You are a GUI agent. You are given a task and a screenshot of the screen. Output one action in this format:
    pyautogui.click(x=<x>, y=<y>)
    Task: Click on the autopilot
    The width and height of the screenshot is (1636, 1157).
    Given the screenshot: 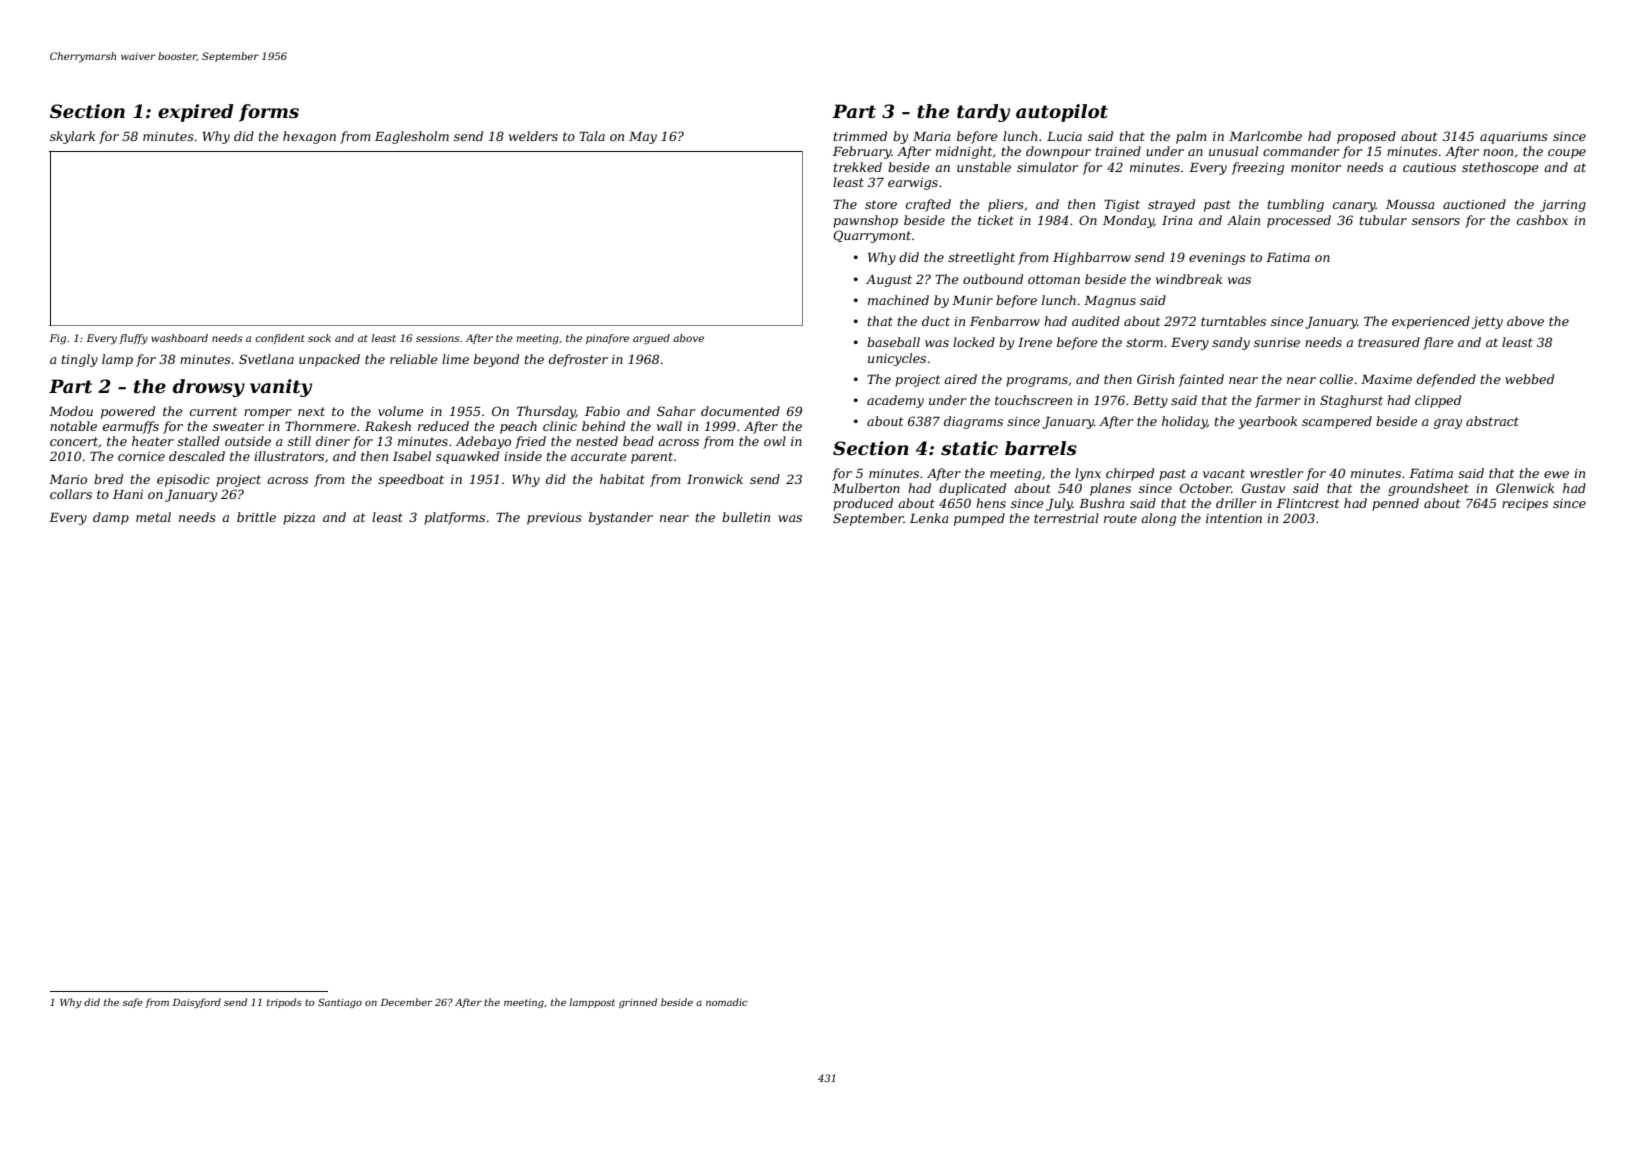 What is the action you would take?
    pyautogui.click(x=1062, y=113)
